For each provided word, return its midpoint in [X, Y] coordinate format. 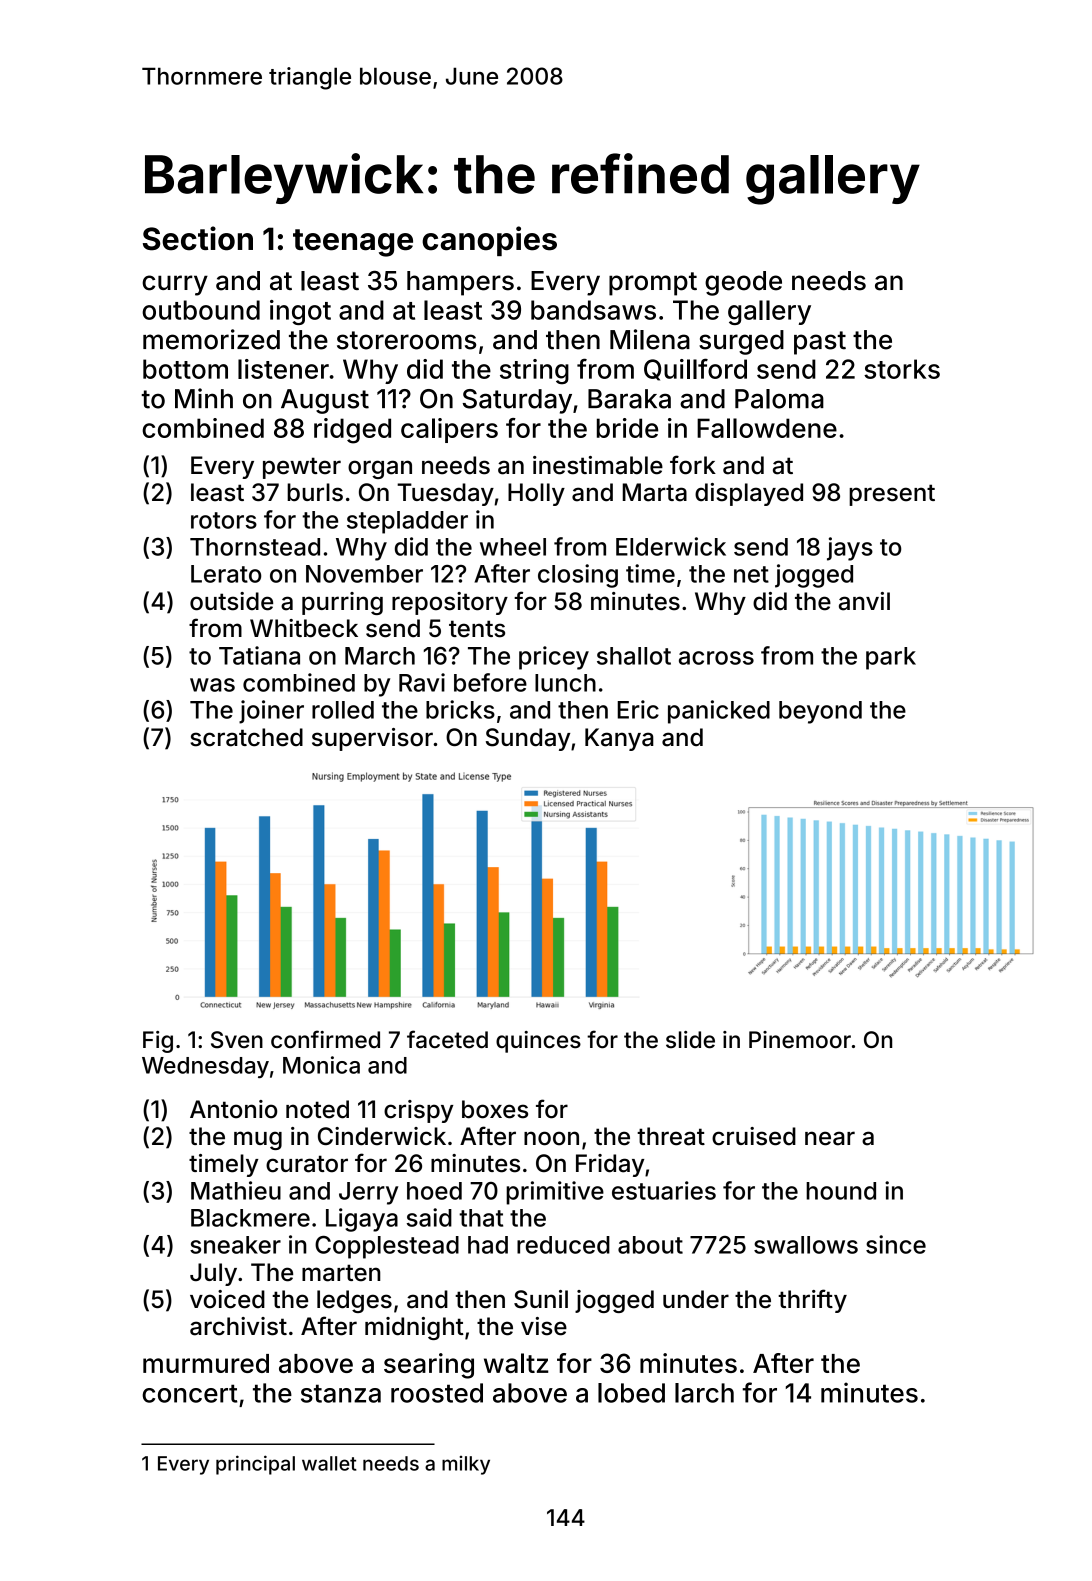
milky [466, 1465]
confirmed [325, 1039]
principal [255, 1465]
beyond [820, 712]
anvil [864, 601]
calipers [449, 430]
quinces [538, 1042]
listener [283, 369]
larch [704, 1393]
